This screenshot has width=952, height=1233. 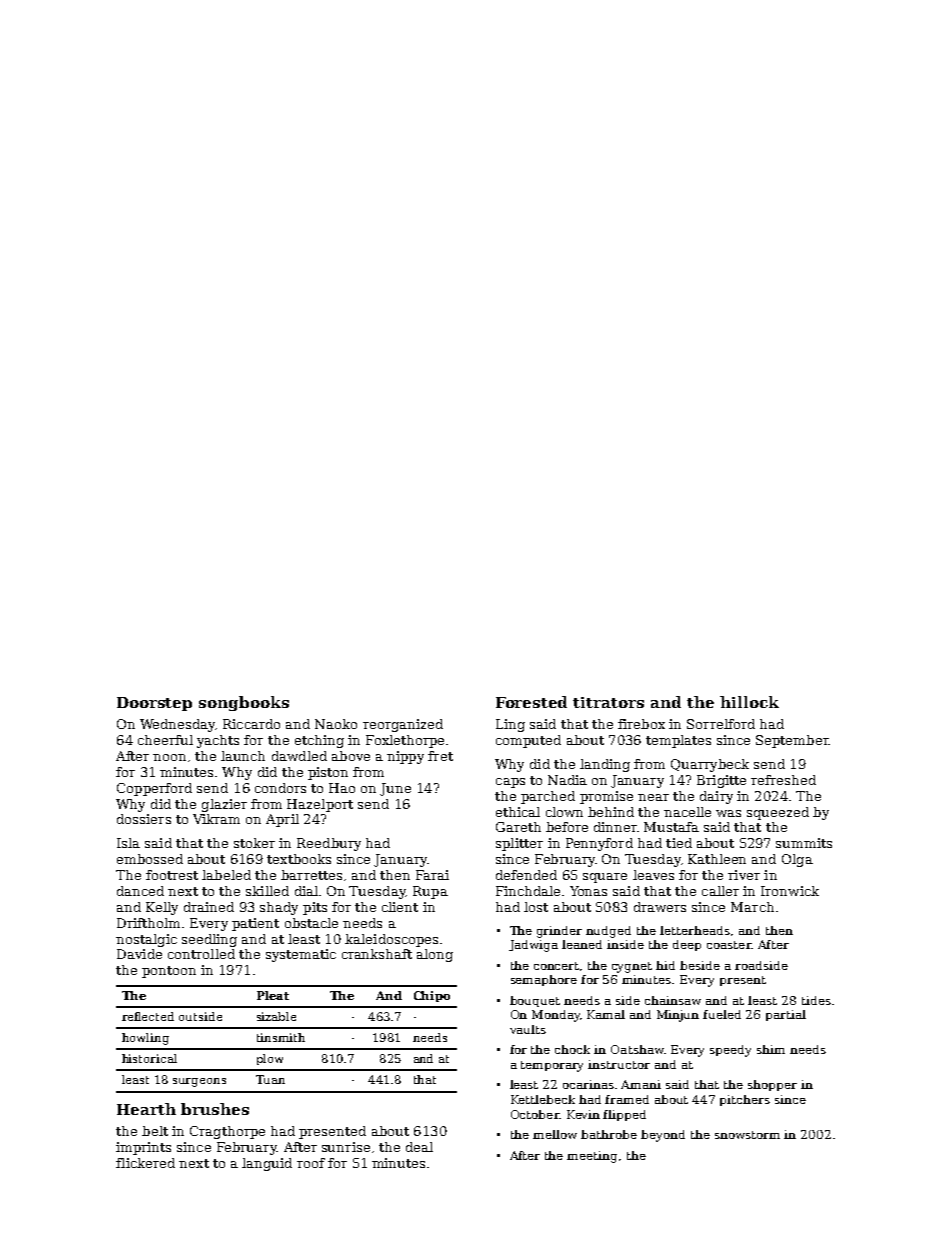 I want to click on drained, so click(x=209, y=907).
